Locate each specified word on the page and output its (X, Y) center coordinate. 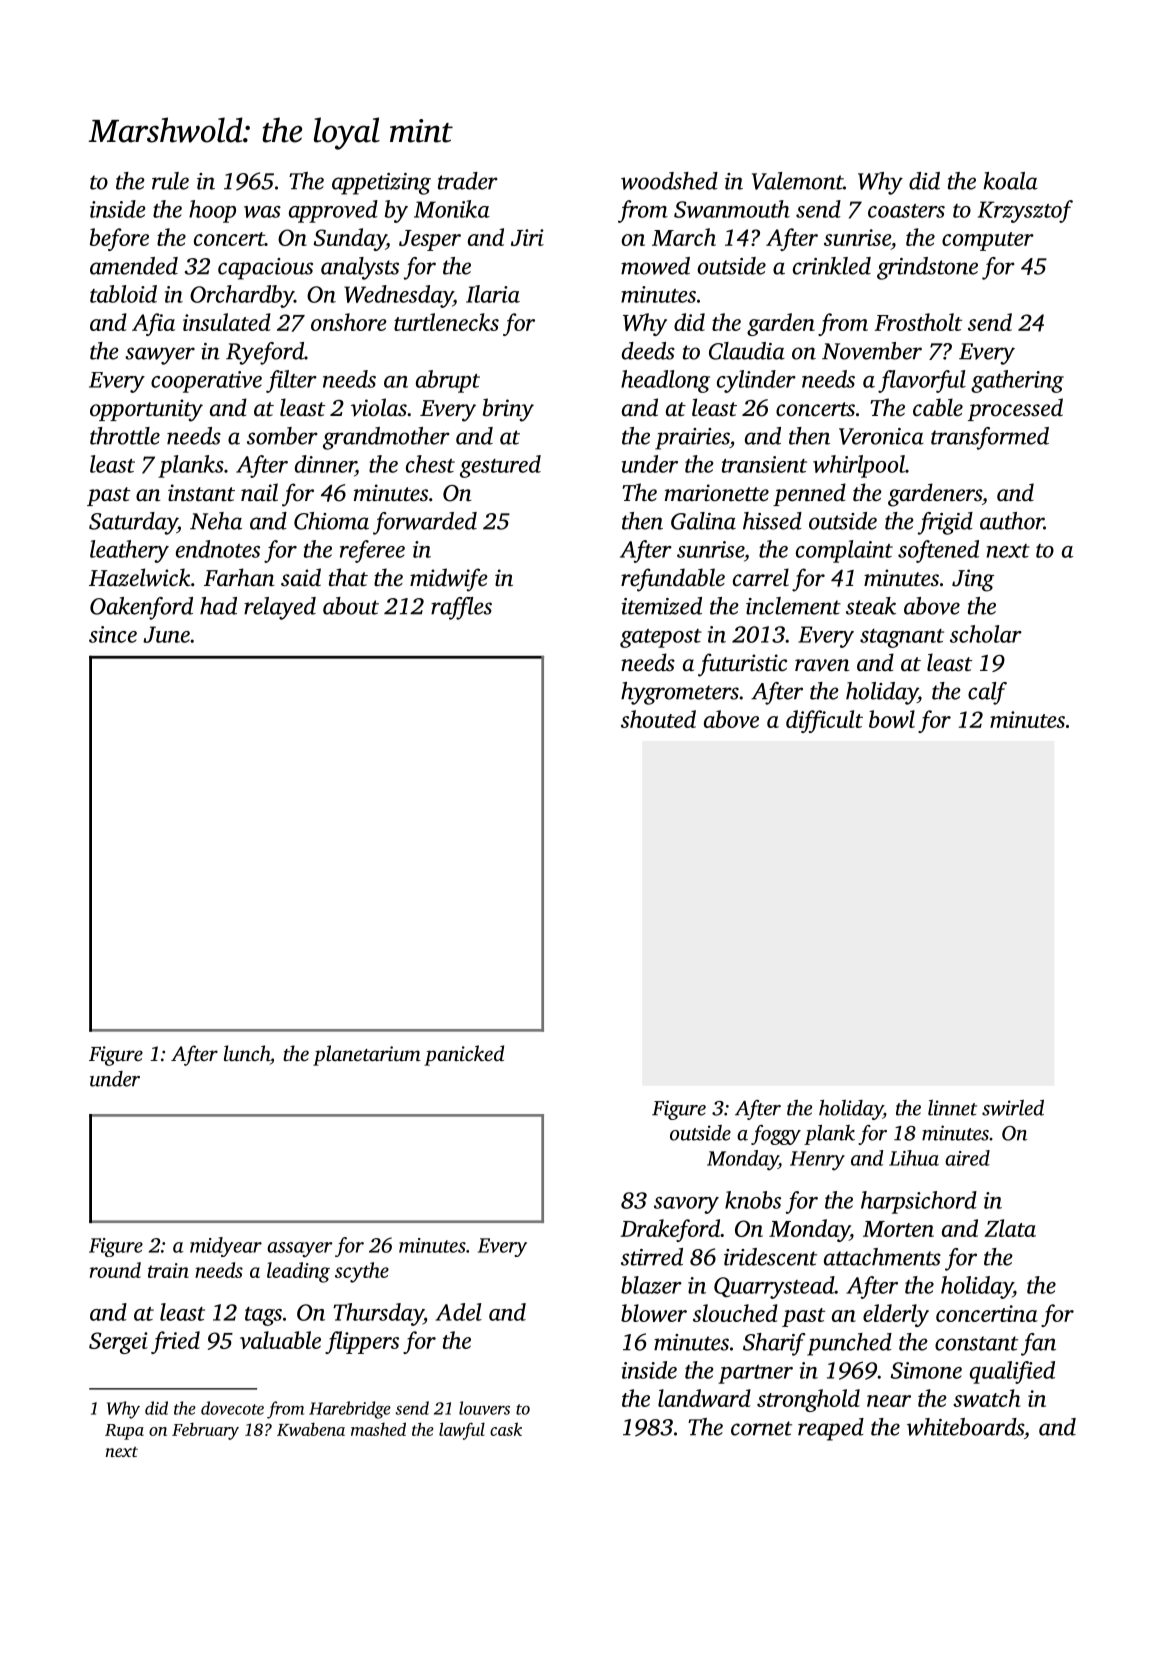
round (115, 1270)
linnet (952, 1108)
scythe (362, 1272)
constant (976, 1343)
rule (170, 181)
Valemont (797, 181)
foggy (776, 1135)
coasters (906, 211)
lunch (247, 1053)
